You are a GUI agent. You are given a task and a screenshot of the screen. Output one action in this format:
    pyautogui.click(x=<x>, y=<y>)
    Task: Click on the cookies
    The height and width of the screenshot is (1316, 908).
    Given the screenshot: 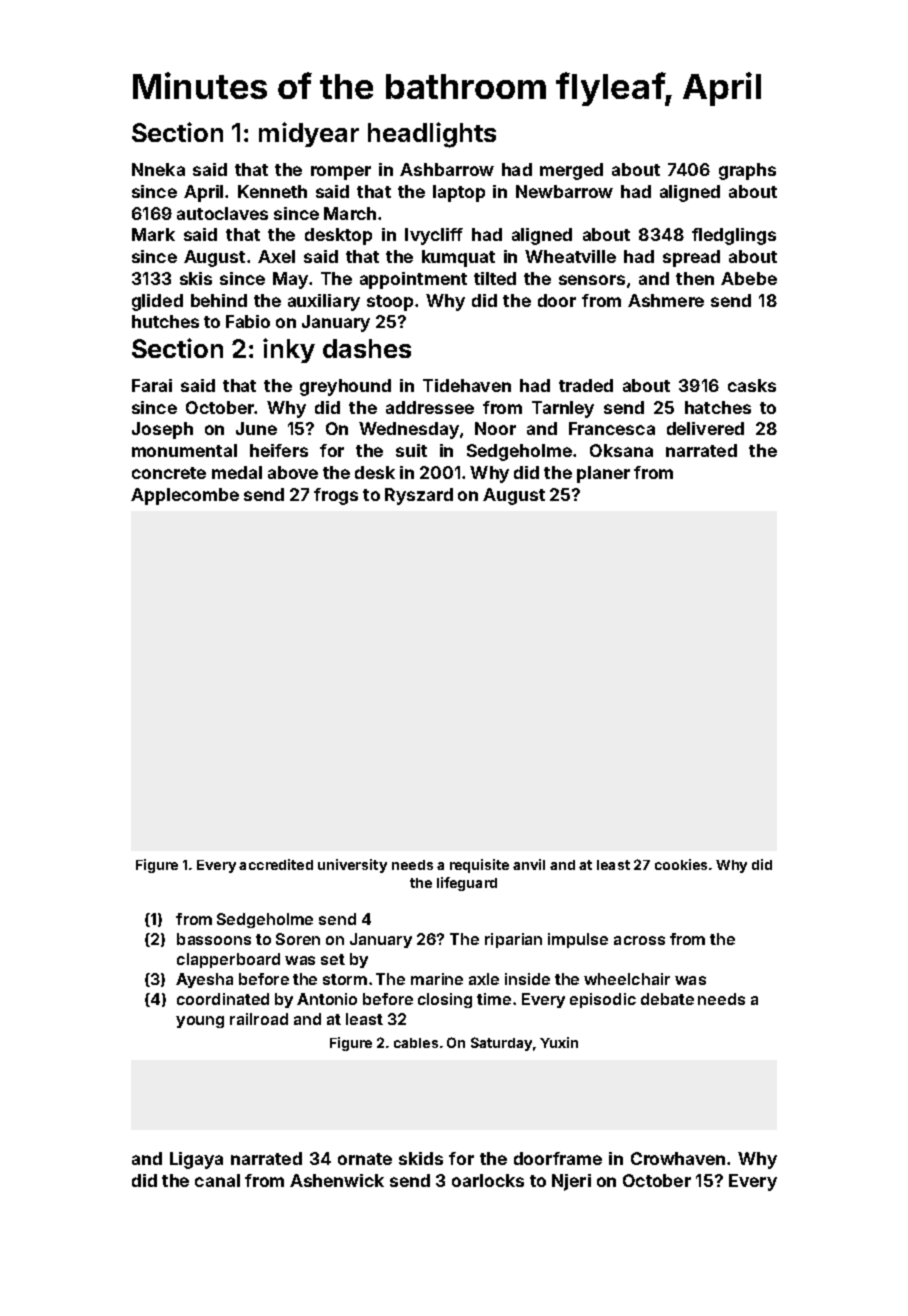 What is the action you would take?
    pyautogui.click(x=681, y=864)
